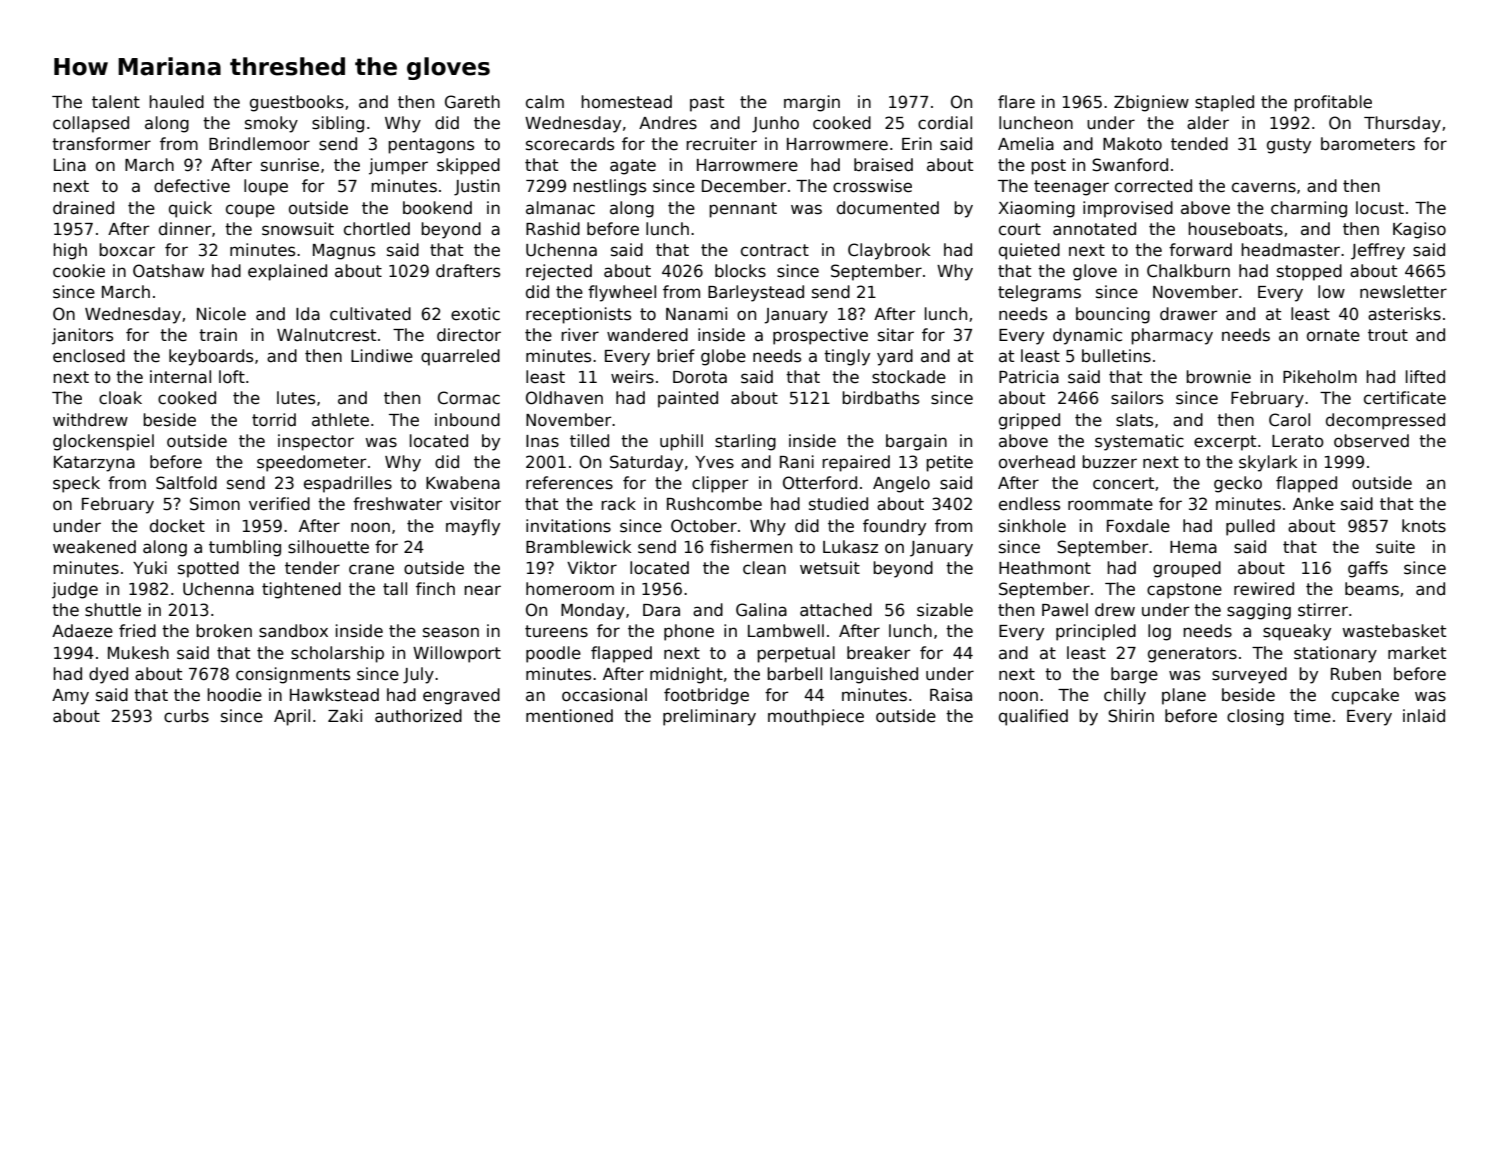 This screenshot has width=1499, height=1158. Describe the element at coordinates (743, 210) in the screenshot. I see `pennant` at that location.
